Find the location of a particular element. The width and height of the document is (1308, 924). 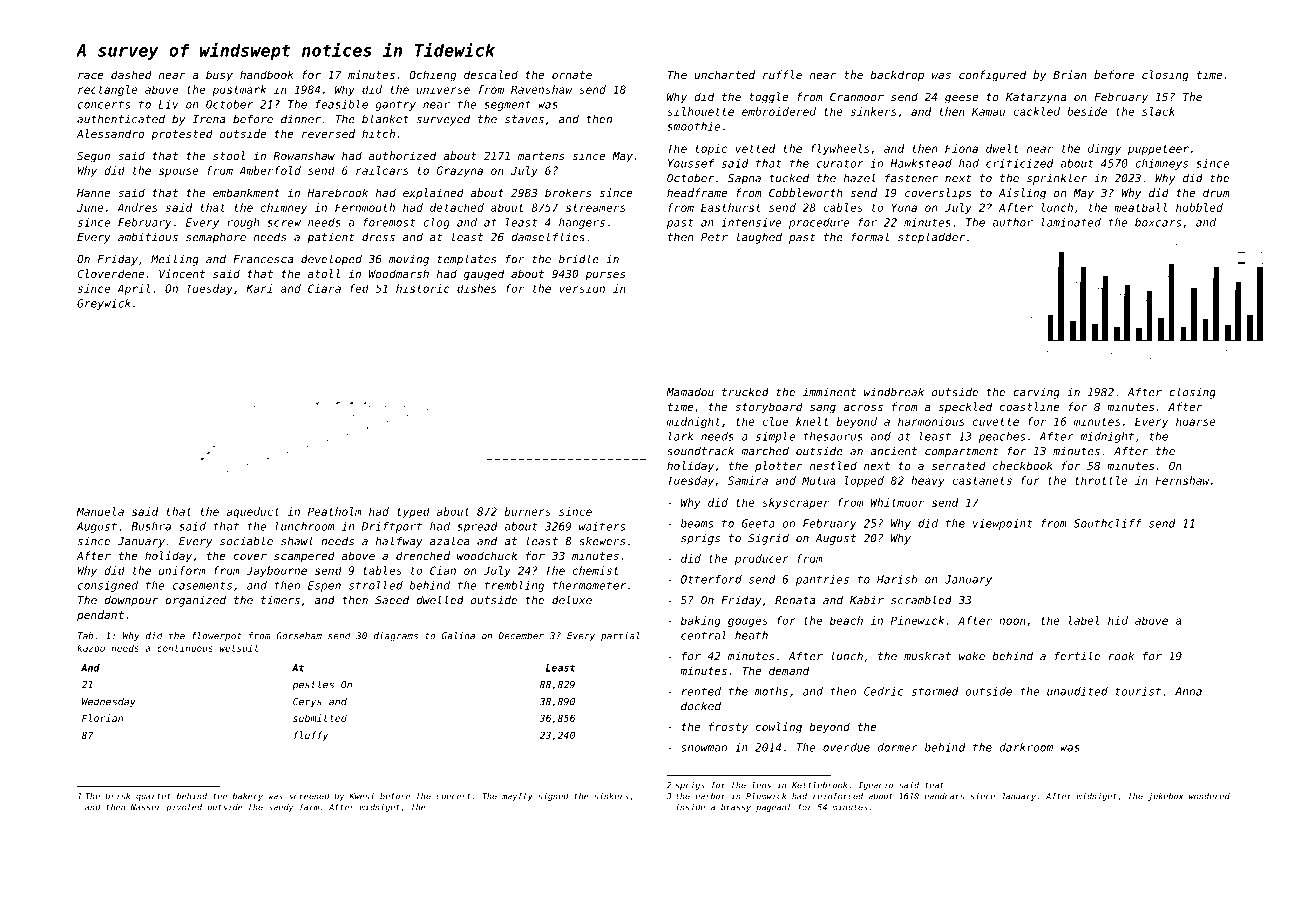

Nasser is located at coordinates (146, 807).
